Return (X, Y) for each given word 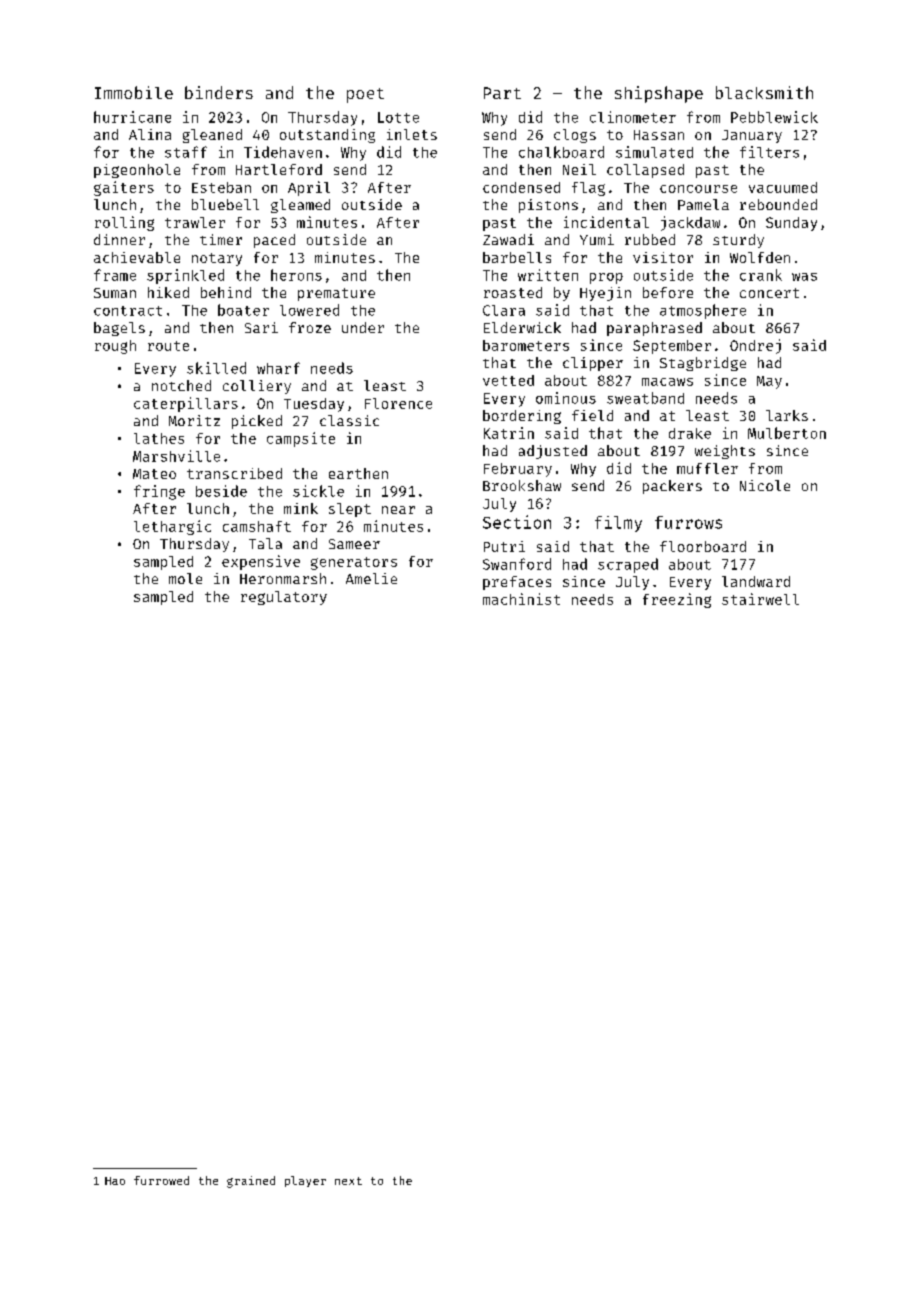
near (398, 510)
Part (502, 93)
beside (221, 491)
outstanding (327, 136)
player (305, 1181)
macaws (667, 382)
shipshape (659, 94)
